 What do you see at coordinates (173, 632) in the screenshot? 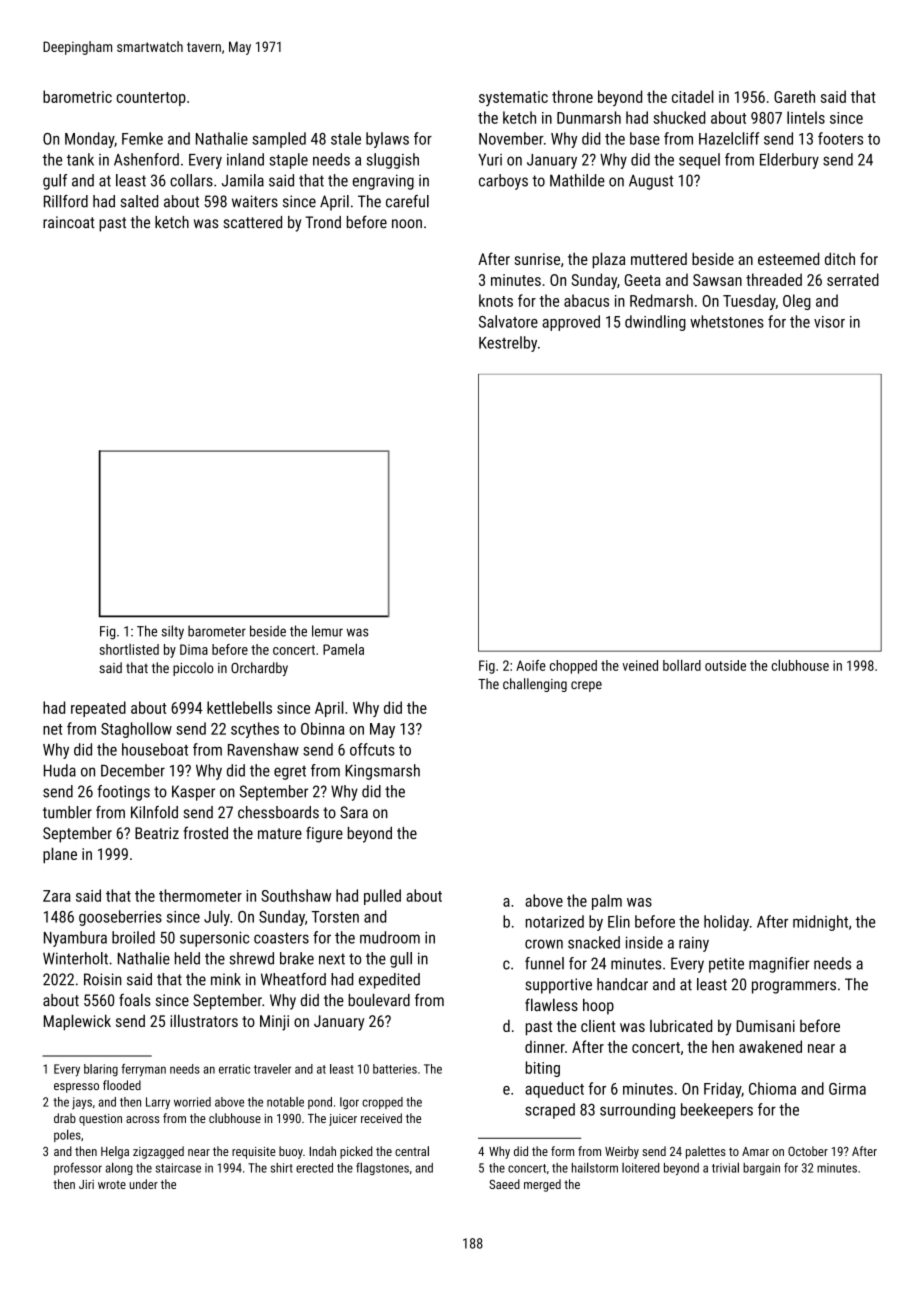
I see `silty` at bounding box center [173, 632].
